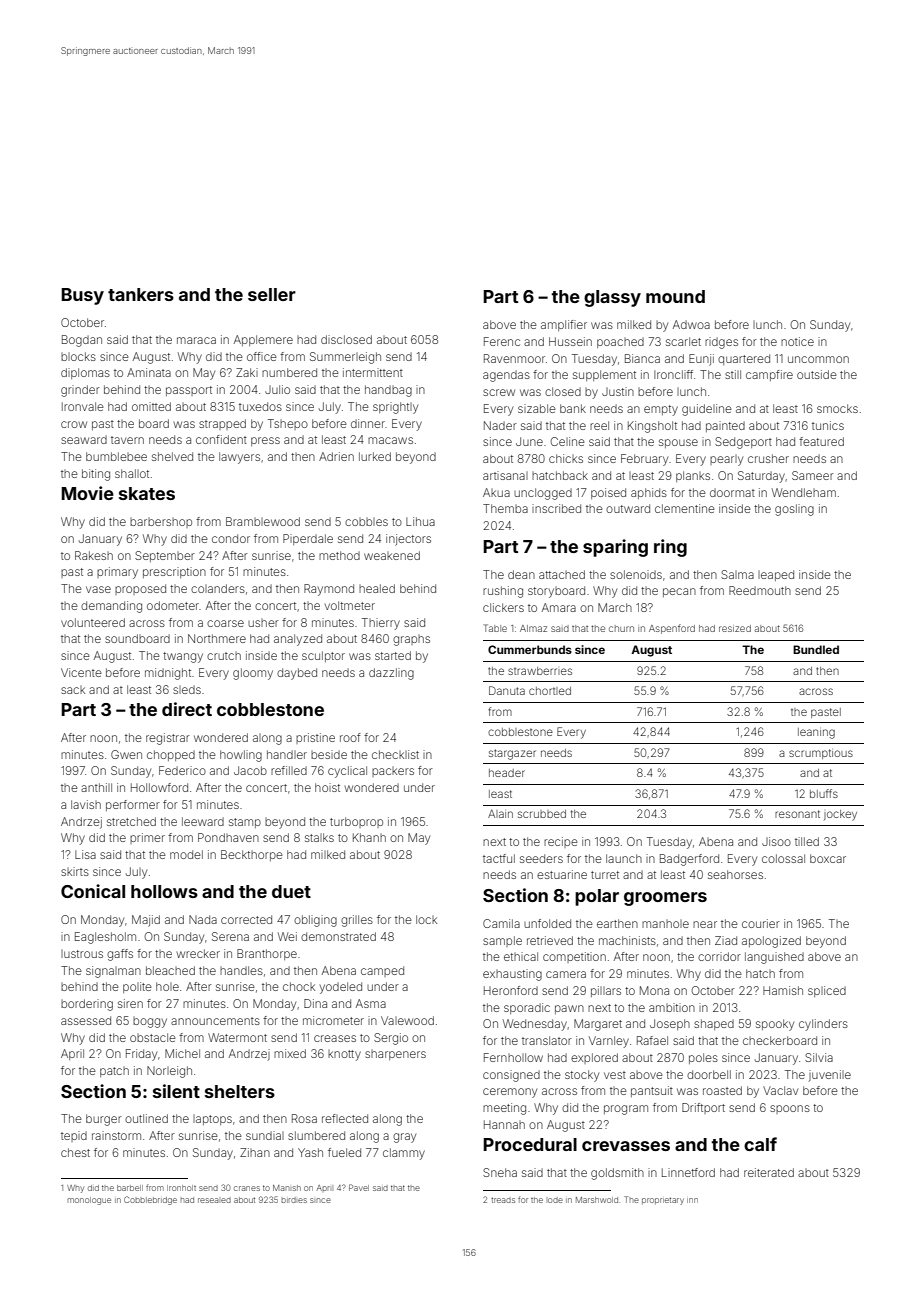 The height and width of the screenshot is (1308, 924). Describe the element at coordinates (359, 1187) in the screenshot. I see `Pavel` at that location.
